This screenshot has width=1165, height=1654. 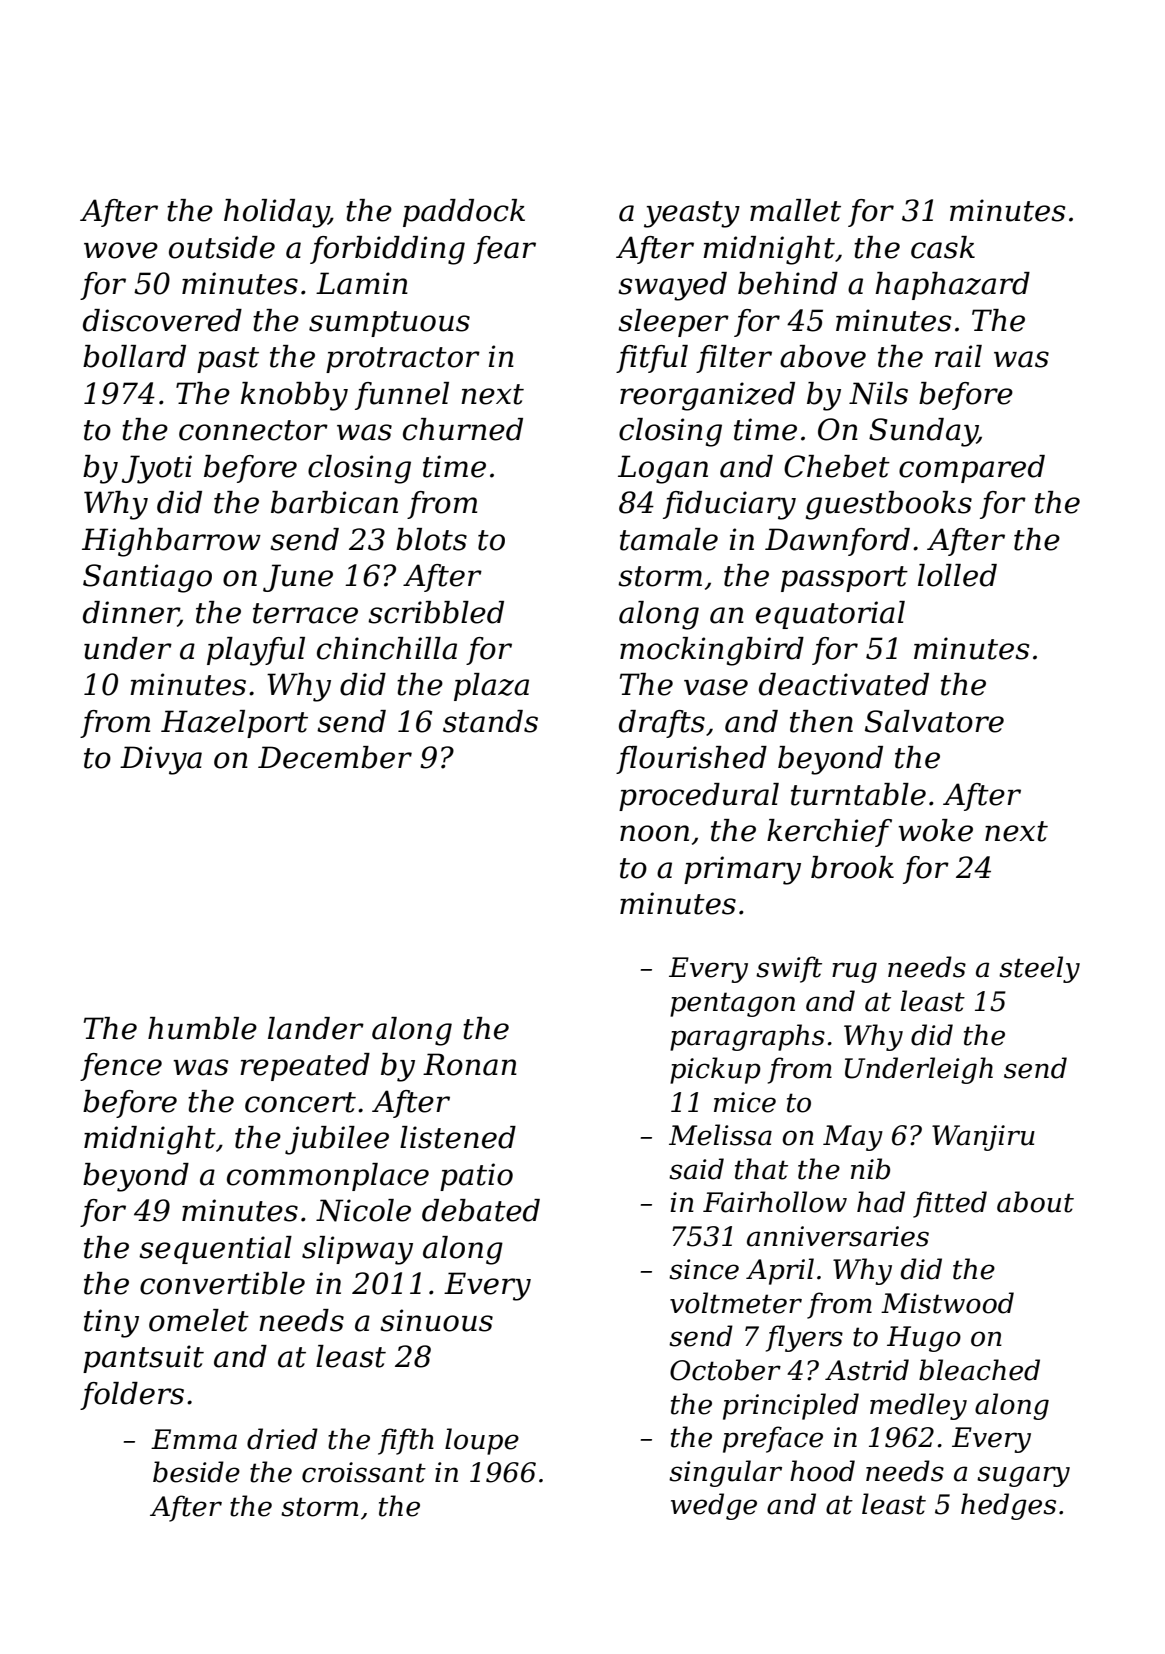 I want to click on noon, so click(x=654, y=833).
